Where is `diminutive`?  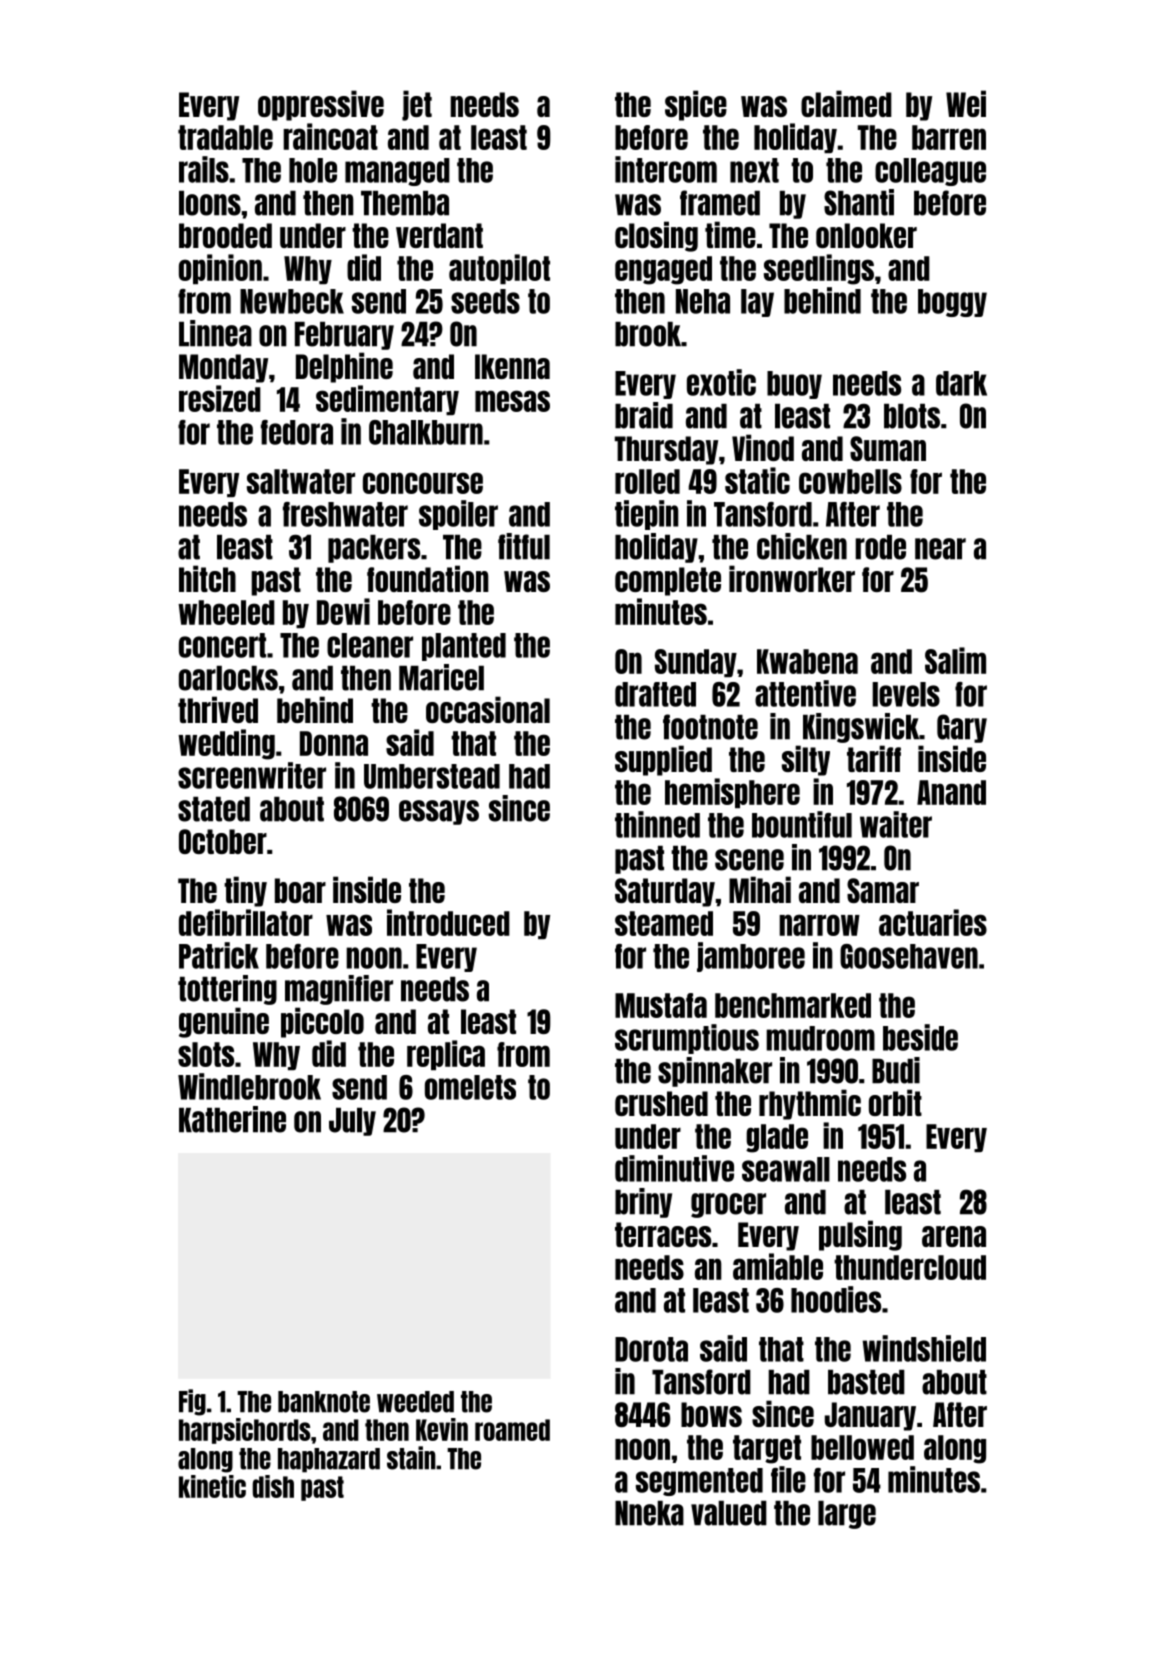 diminutive is located at coordinates (674, 1168).
